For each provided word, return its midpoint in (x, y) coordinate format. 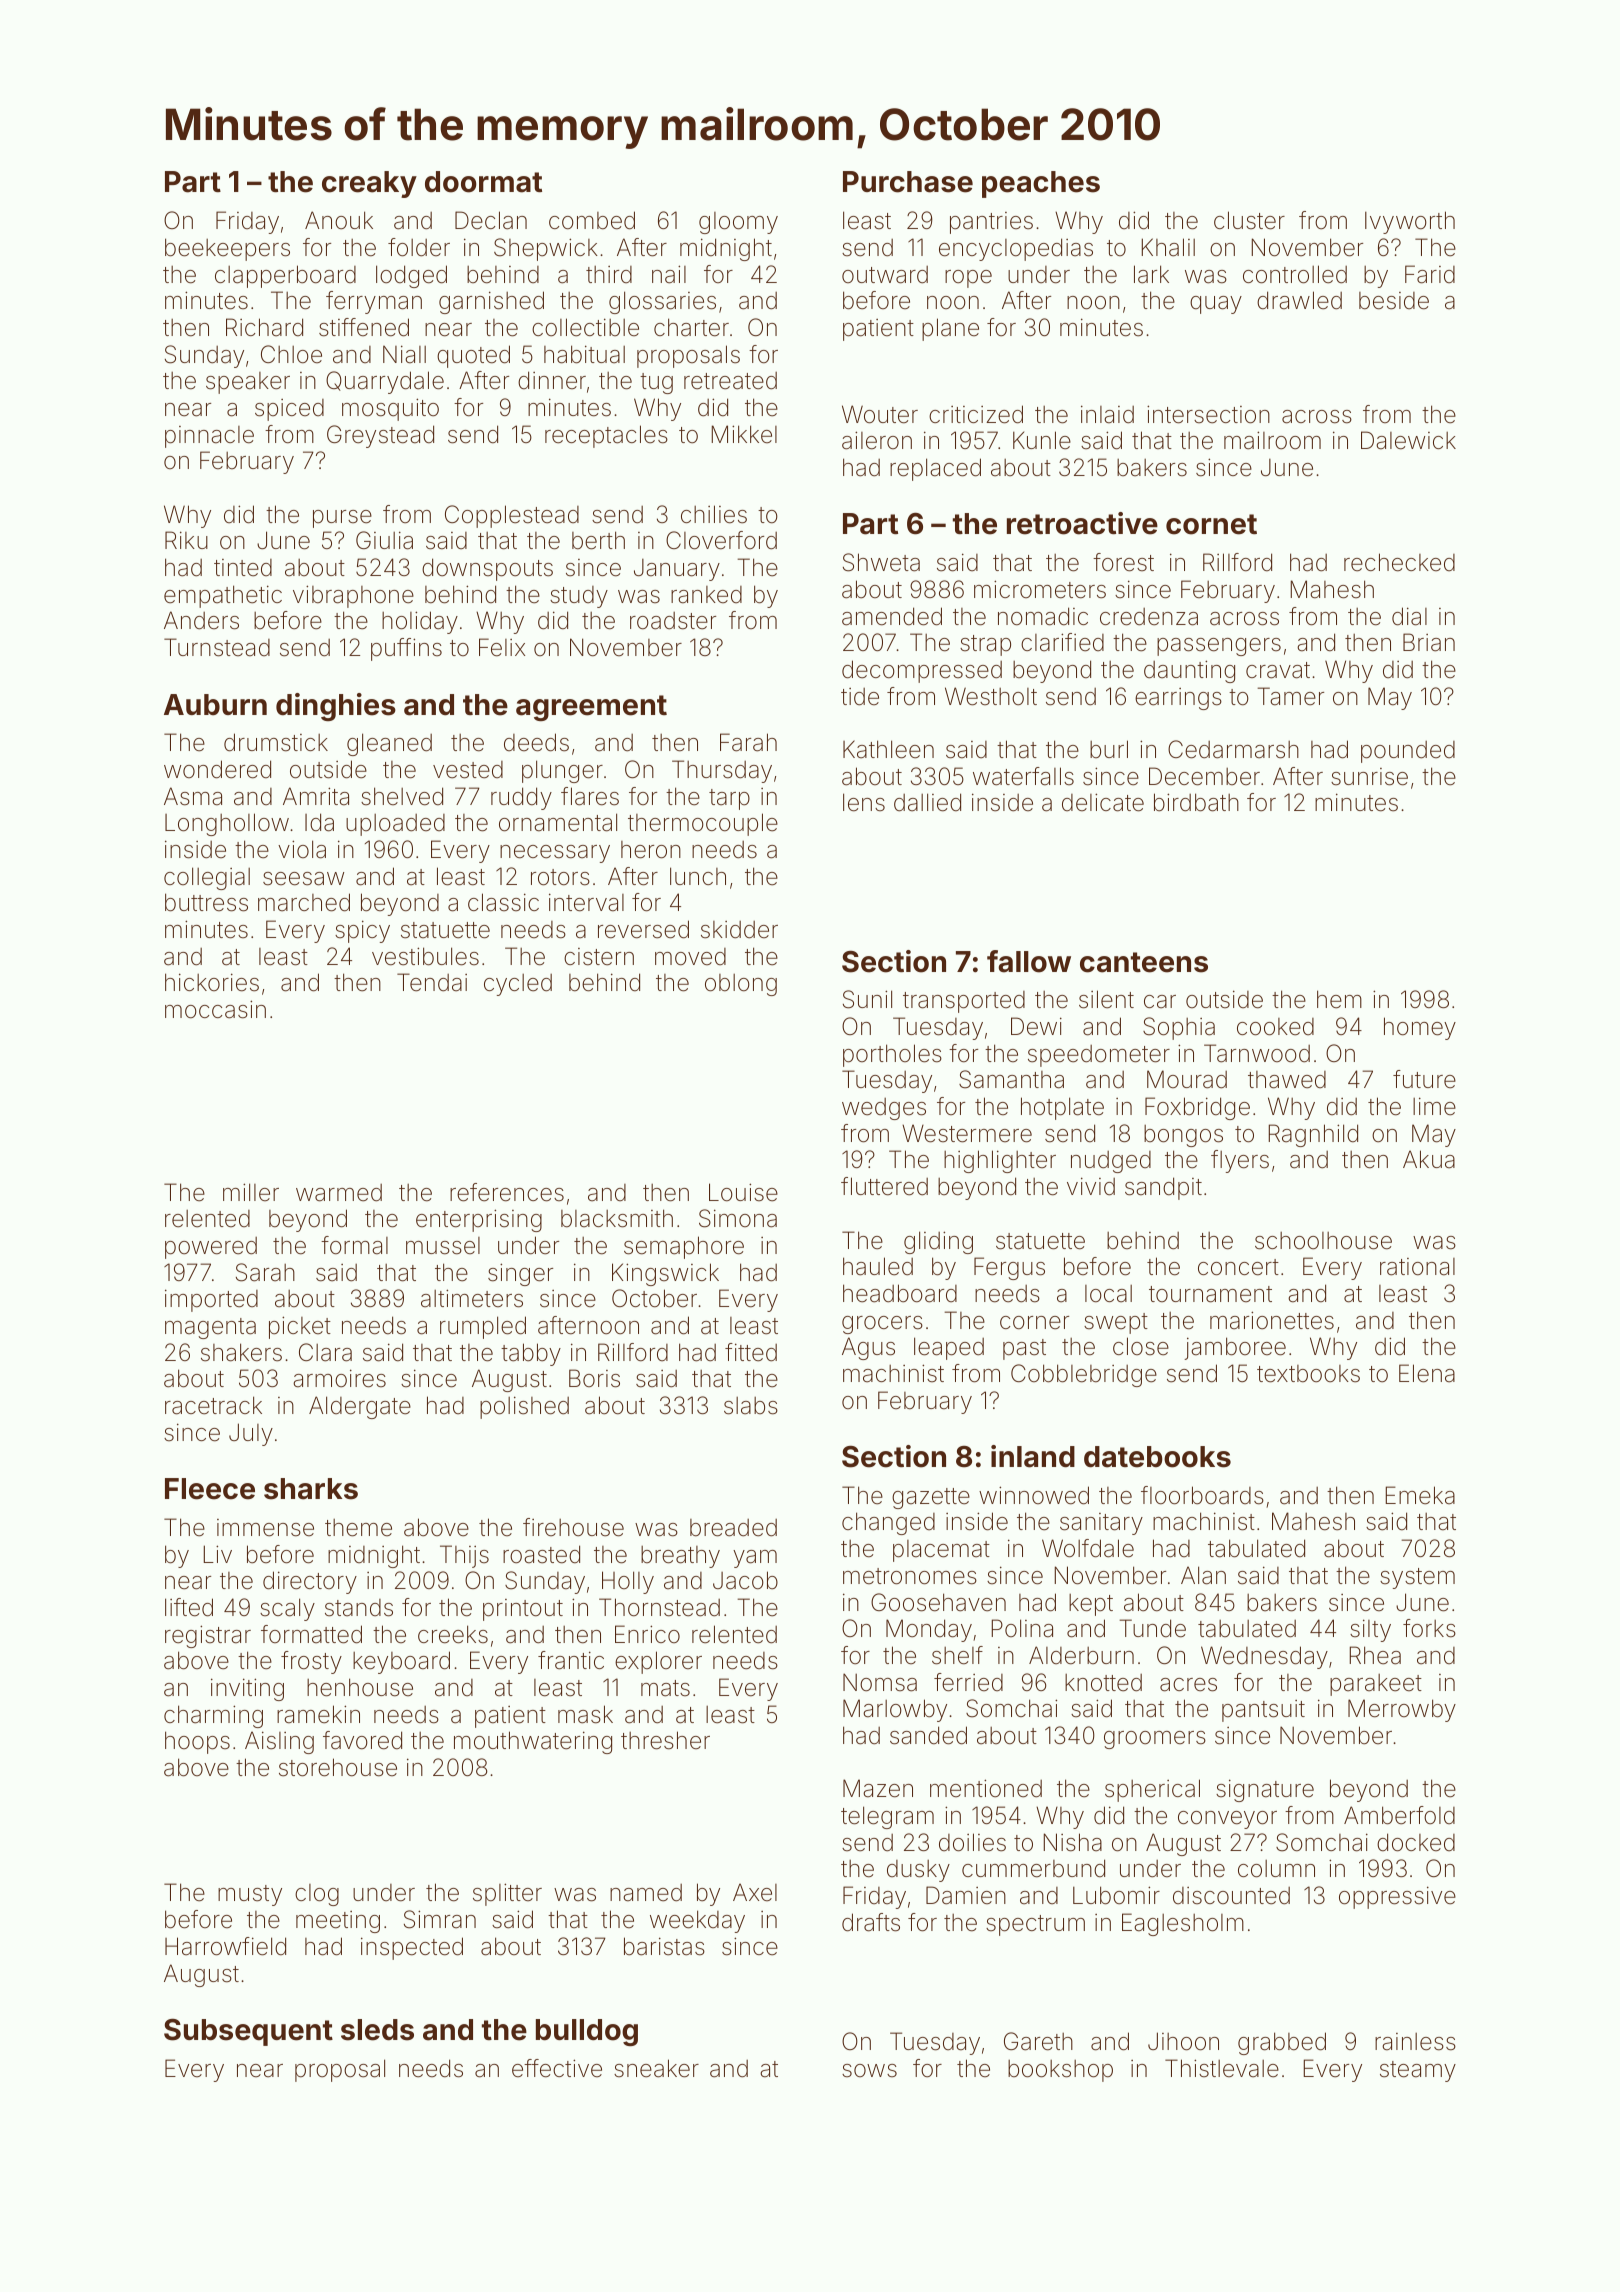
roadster (673, 621)
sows (869, 2071)
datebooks (1157, 1457)
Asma (193, 796)
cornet (1211, 524)
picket (300, 1327)
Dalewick (1408, 440)
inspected (412, 1948)
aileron (877, 440)
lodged (411, 276)
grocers (882, 1325)
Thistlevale (1222, 2068)
